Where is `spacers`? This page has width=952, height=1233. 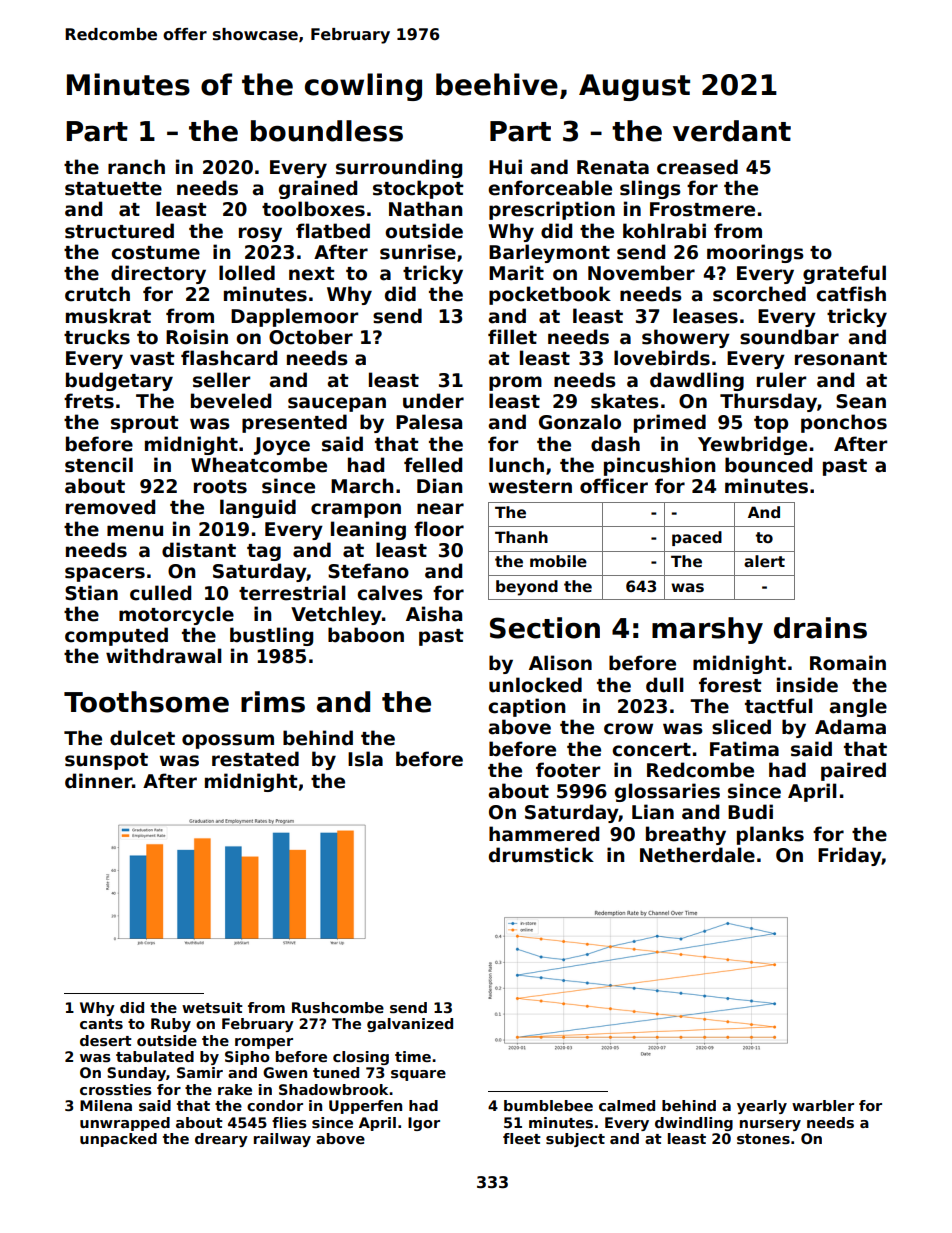 spacers is located at coordinates (105, 574).
